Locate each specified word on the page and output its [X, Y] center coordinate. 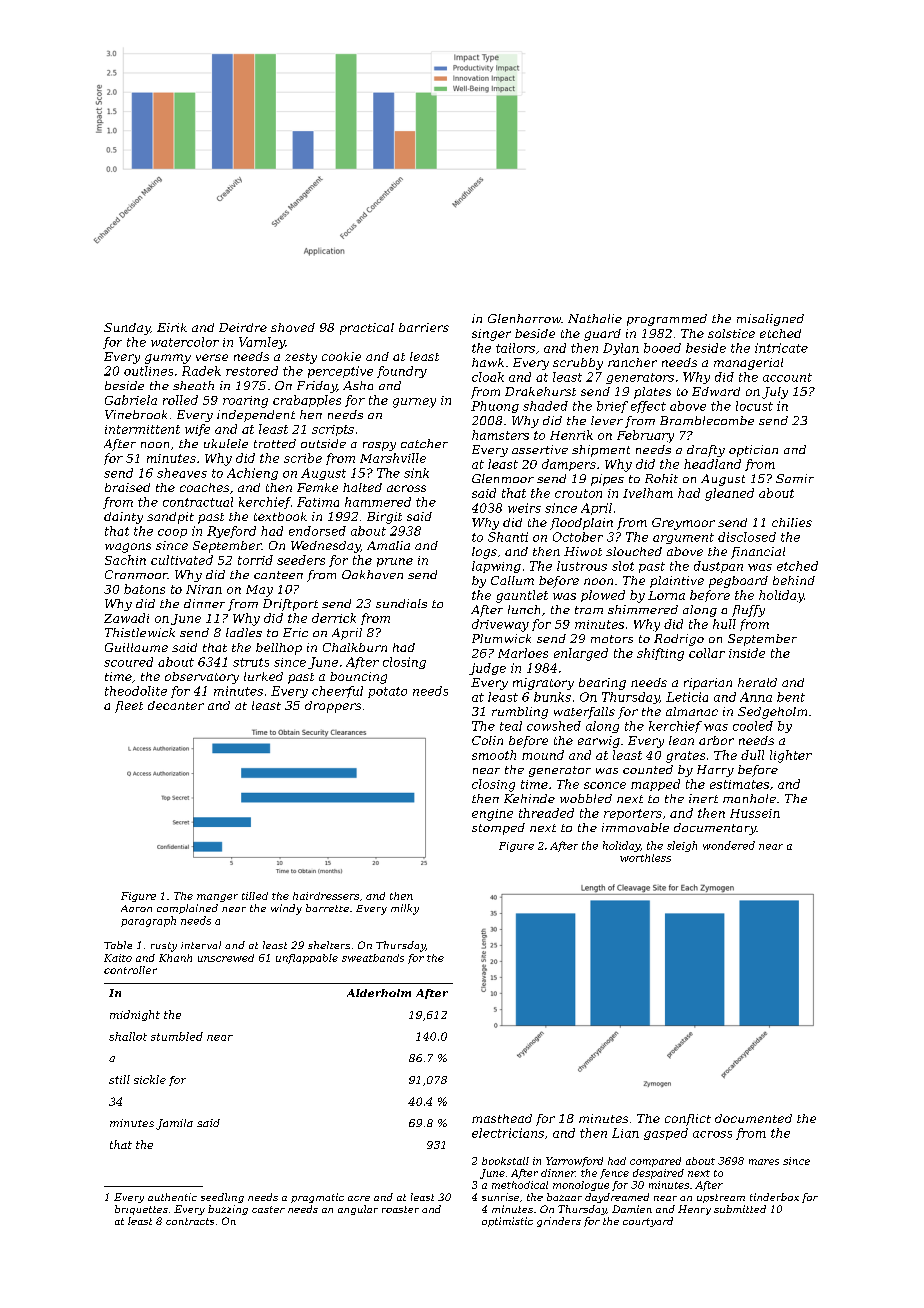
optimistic [507, 1222]
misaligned [770, 320]
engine [492, 815]
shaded [545, 406]
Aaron [136, 908]
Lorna [666, 595]
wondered [729, 845]
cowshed [554, 726]
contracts [190, 1221]
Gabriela [131, 400]
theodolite [136, 691]
